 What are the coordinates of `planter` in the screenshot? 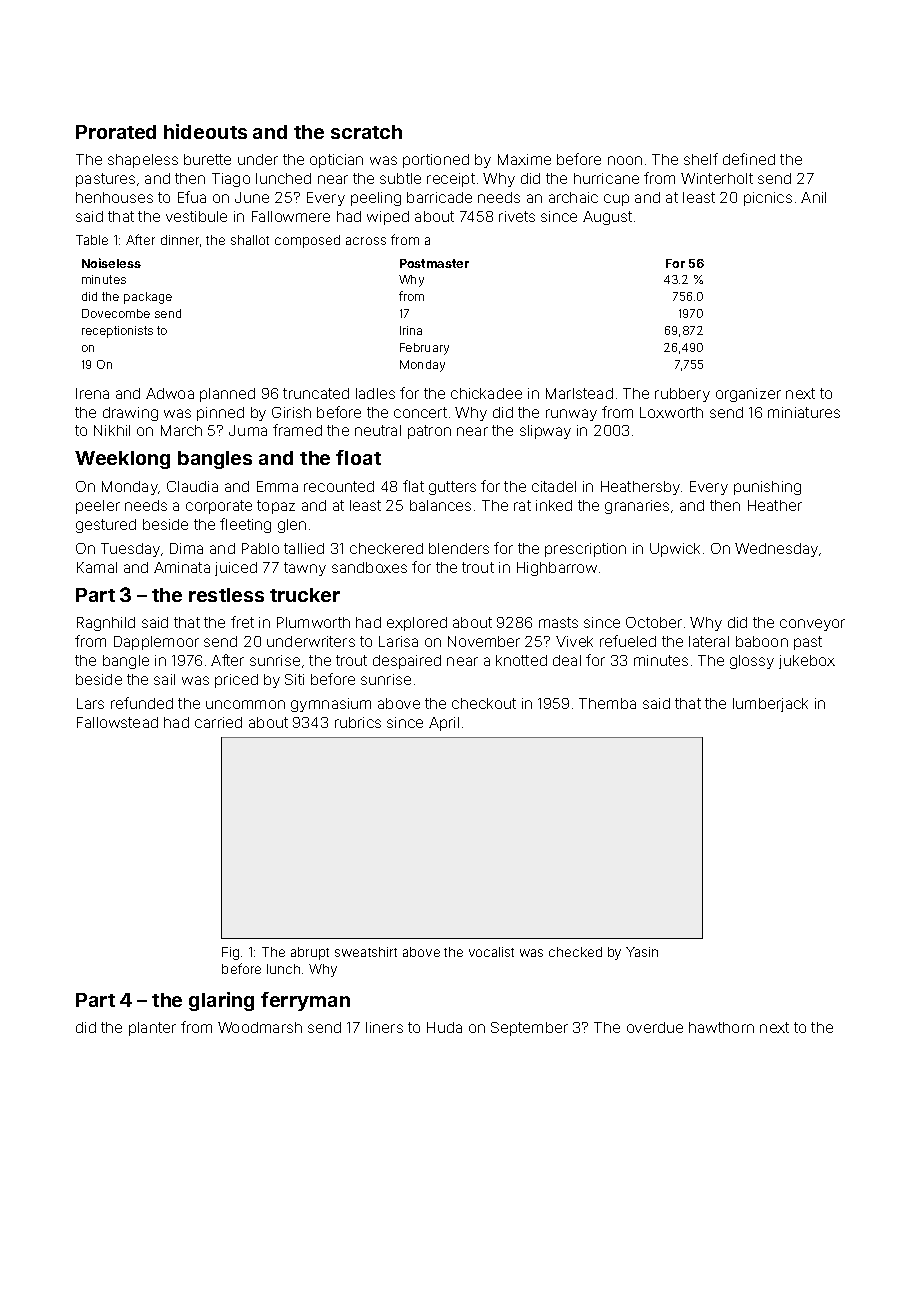 It's located at (152, 1029).
